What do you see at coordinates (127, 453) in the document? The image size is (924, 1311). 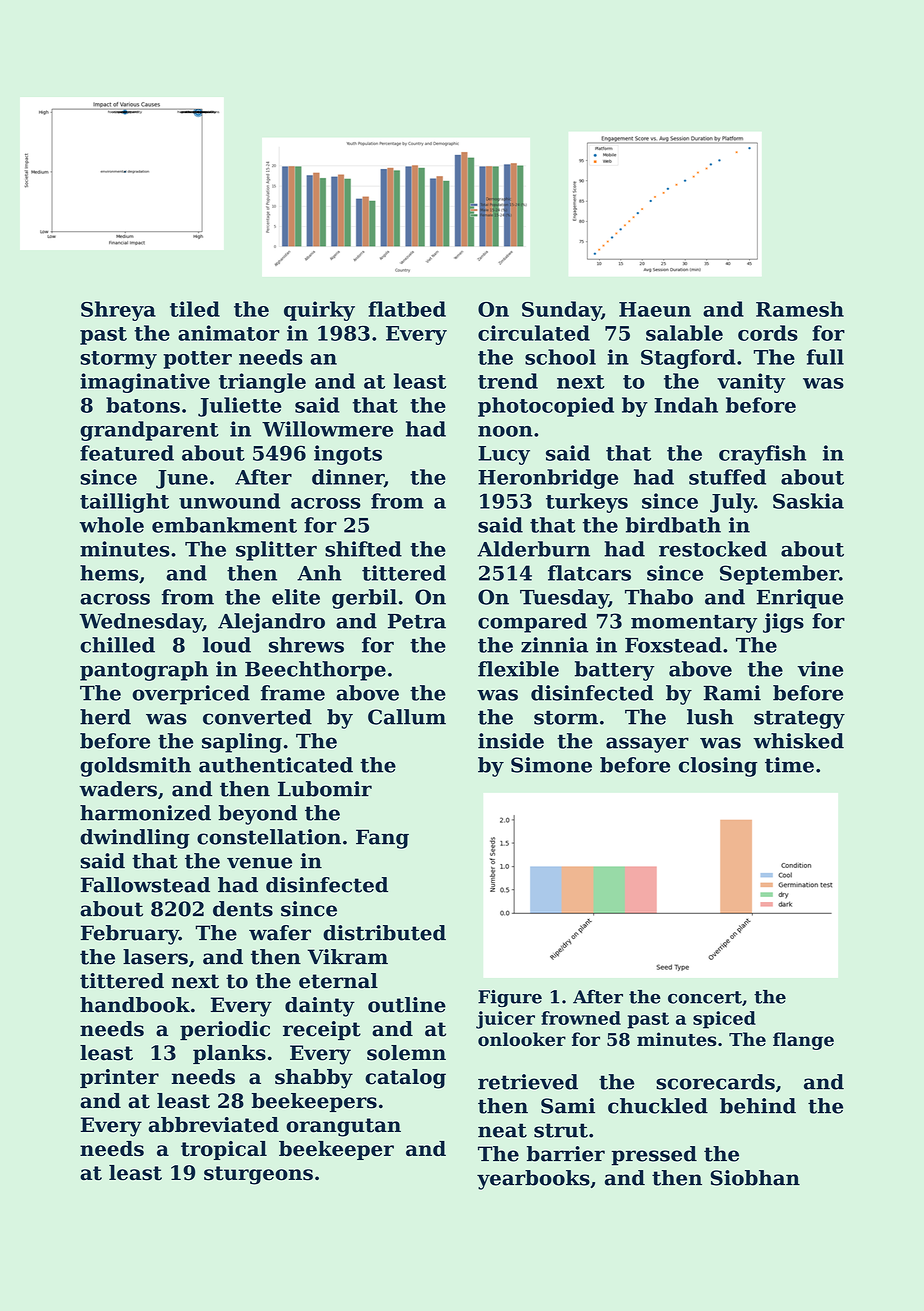 I see `featured` at bounding box center [127, 453].
